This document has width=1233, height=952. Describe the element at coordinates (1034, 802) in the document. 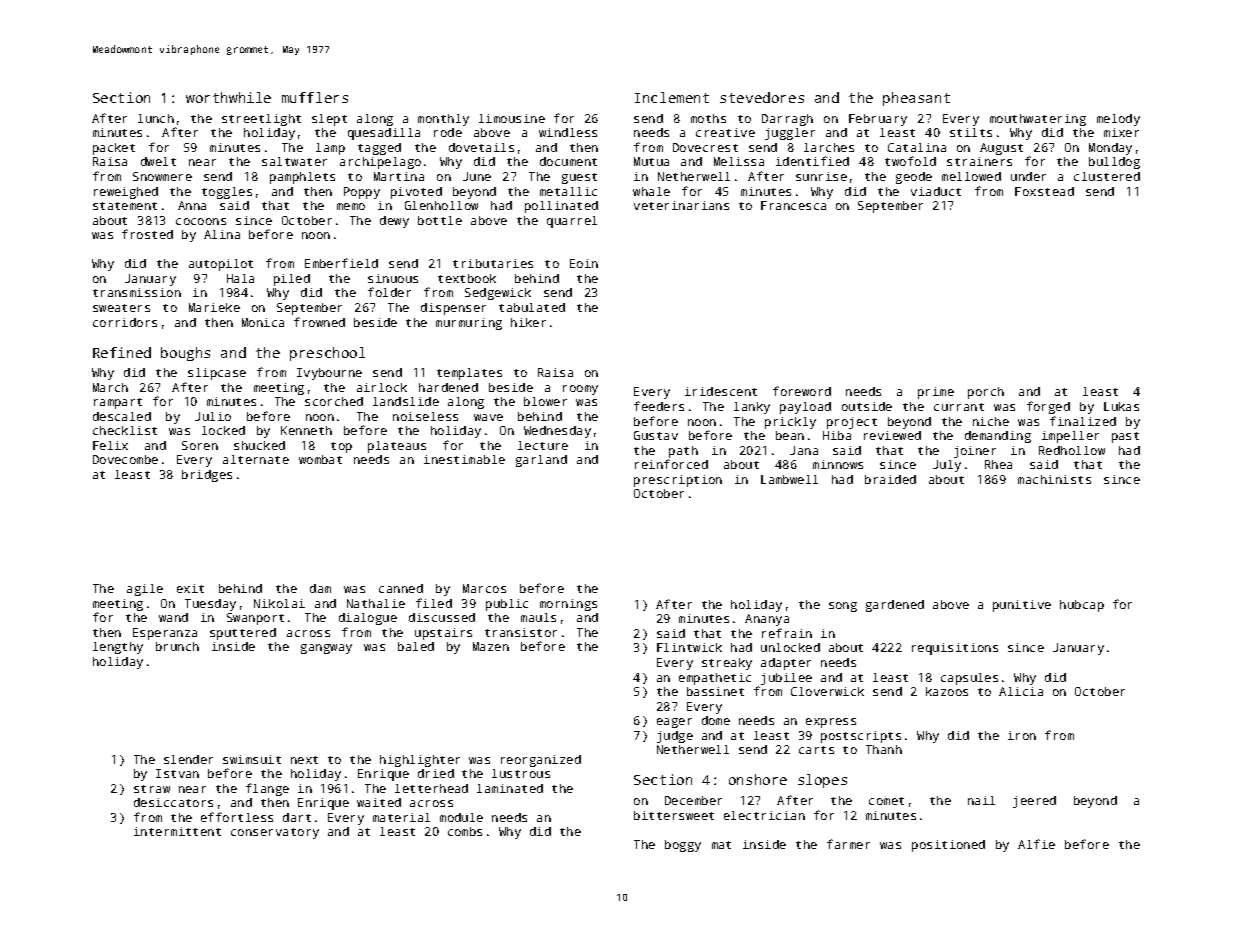

I see `jeered` at that location.
